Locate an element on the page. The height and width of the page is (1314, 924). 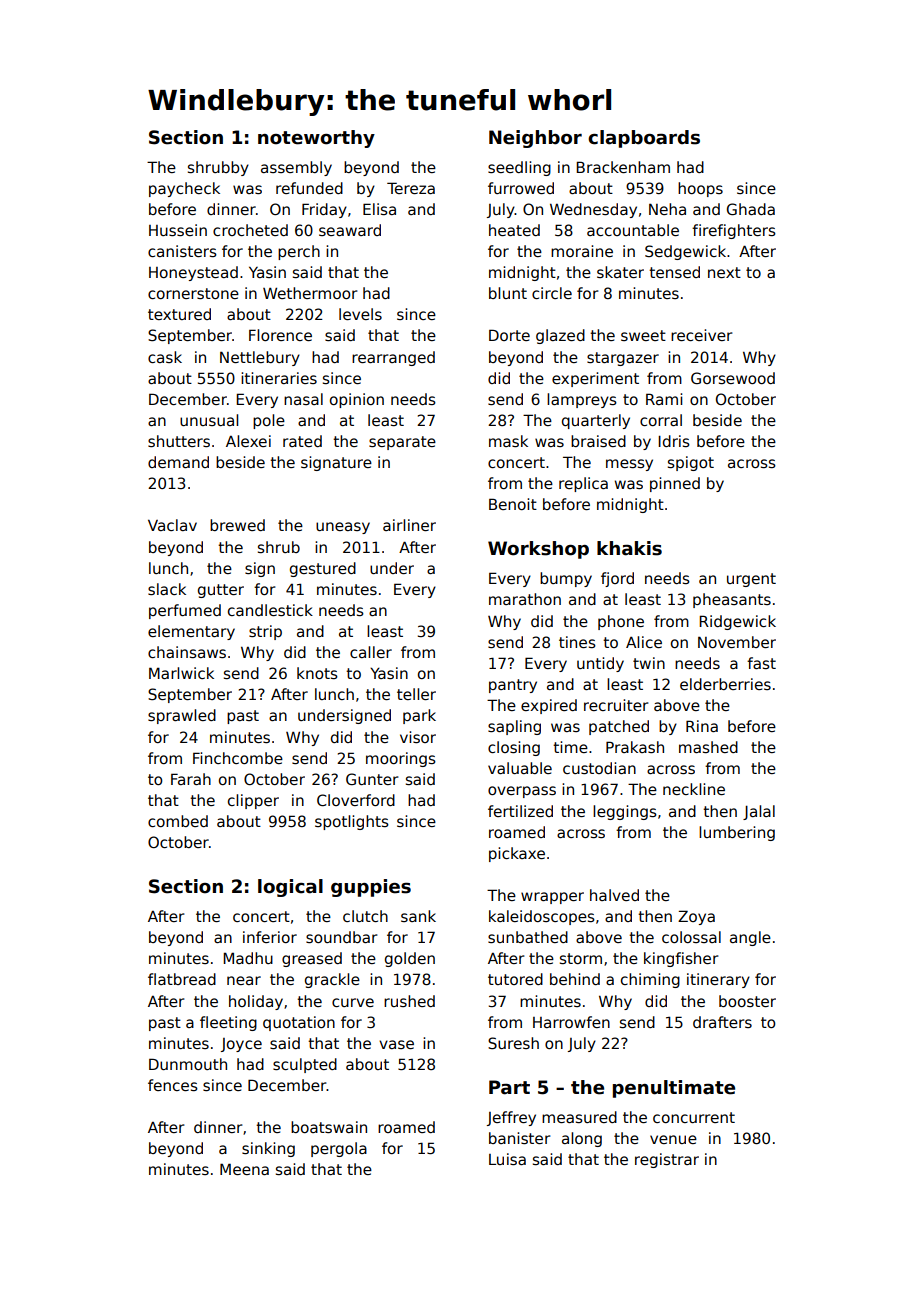
lumbering is located at coordinates (737, 833).
